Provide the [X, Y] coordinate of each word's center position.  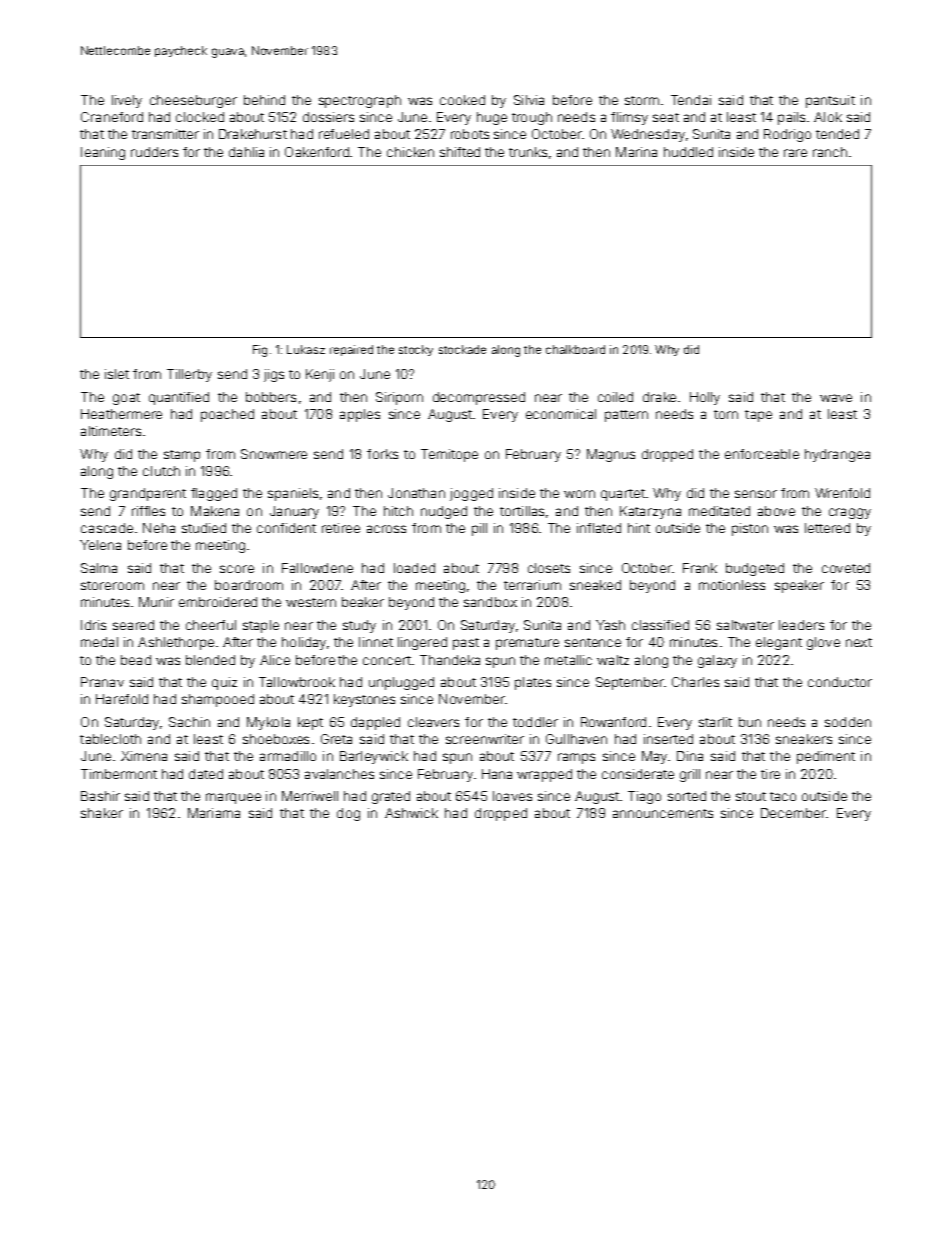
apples [360, 415]
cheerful [211, 625]
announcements [663, 813]
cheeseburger [193, 101]
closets [549, 568]
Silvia [529, 100]
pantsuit [830, 101]
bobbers [271, 397]
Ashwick [411, 813]
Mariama [214, 813]
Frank [700, 568]
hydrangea [837, 455]
